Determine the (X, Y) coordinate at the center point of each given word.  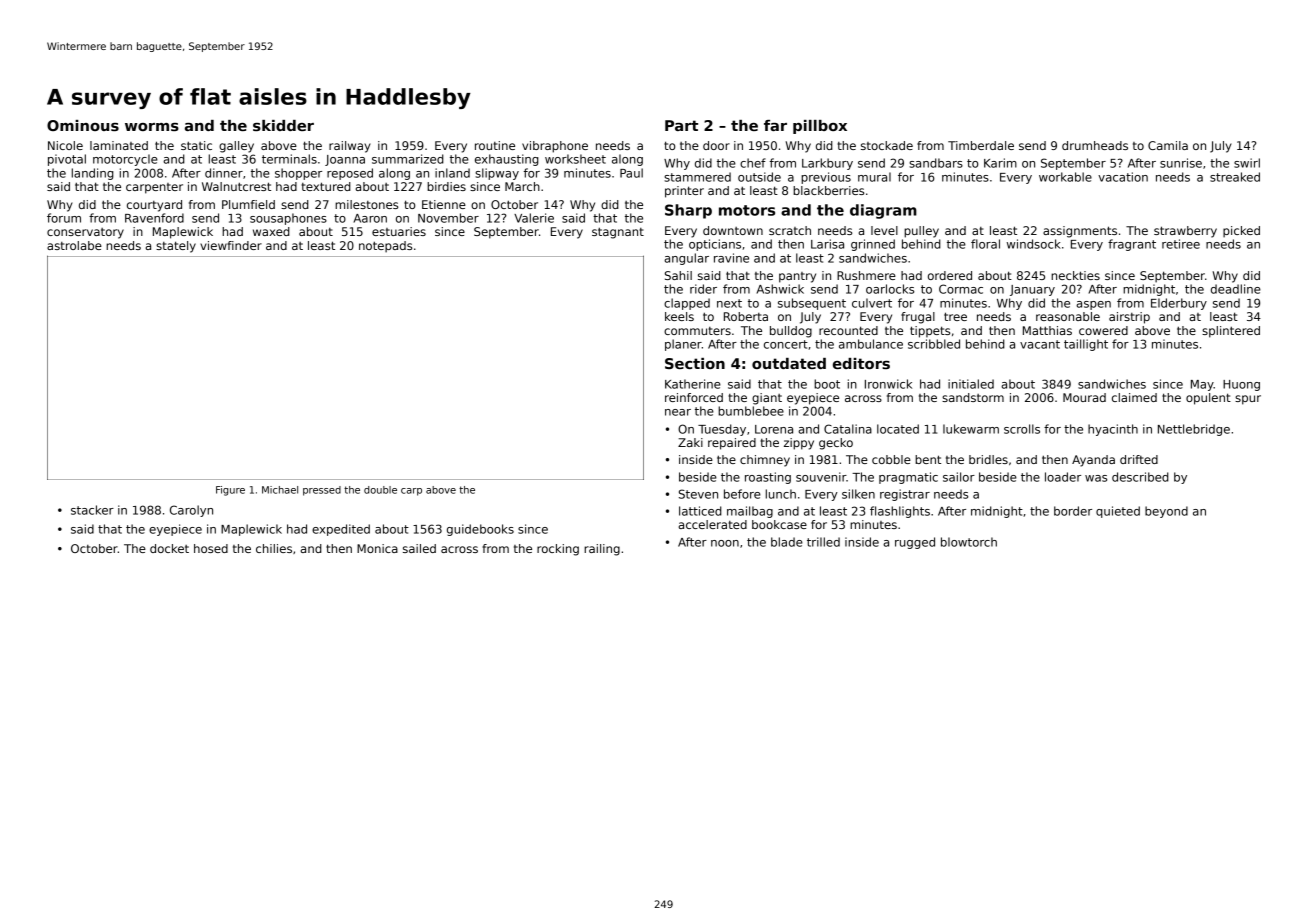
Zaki (690, 442)
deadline (1236, 289)
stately (176, 247)
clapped (687, 304)
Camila (1168, 145)
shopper (298, 174)
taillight (1086, 345)
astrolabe (74, 245)
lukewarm (971, 429)
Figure (230, 491)
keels (679, 316)
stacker (92, 510)
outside (759, 177)
